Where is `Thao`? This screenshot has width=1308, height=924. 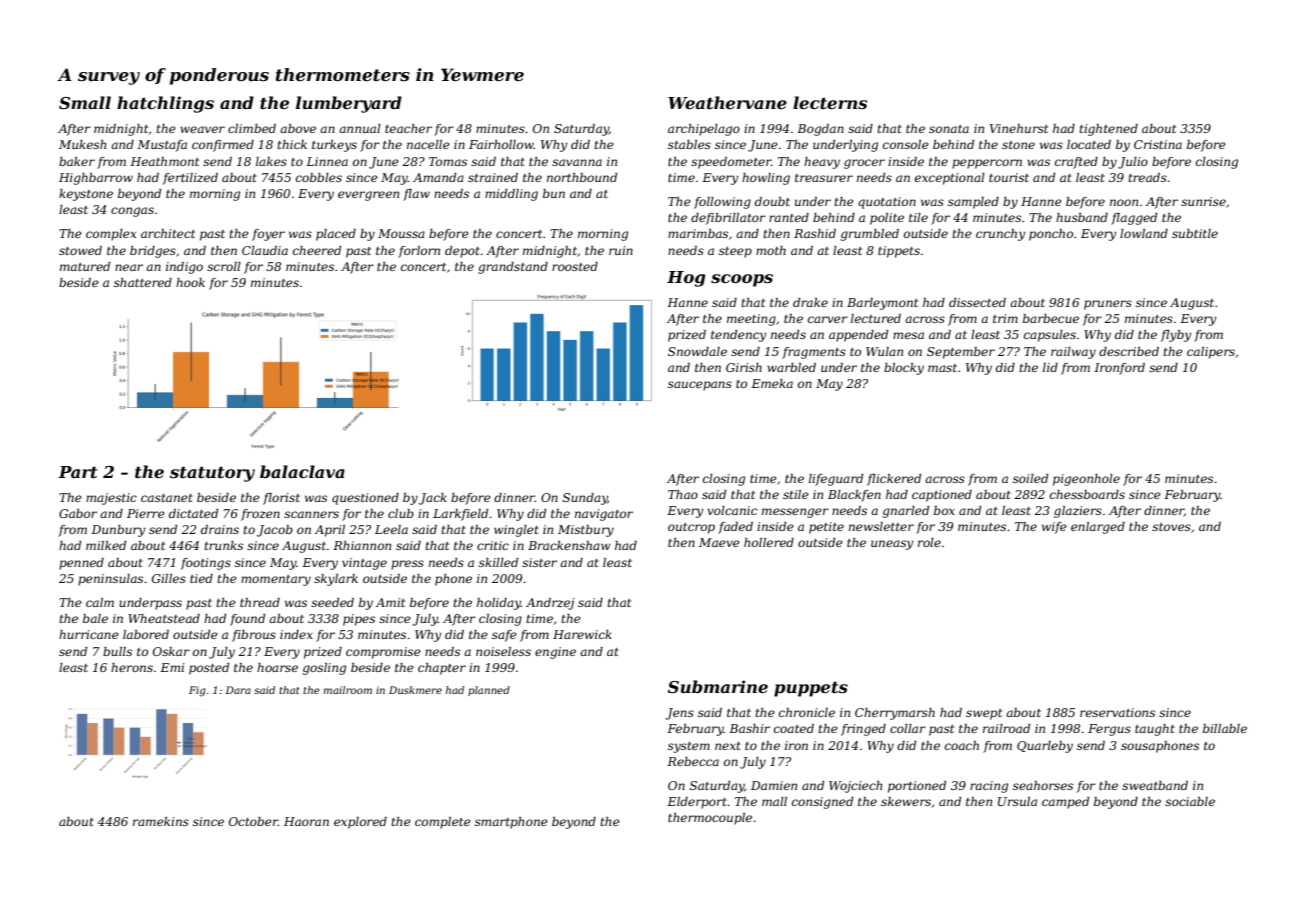
Thao is located at coordinates (683, 494).
